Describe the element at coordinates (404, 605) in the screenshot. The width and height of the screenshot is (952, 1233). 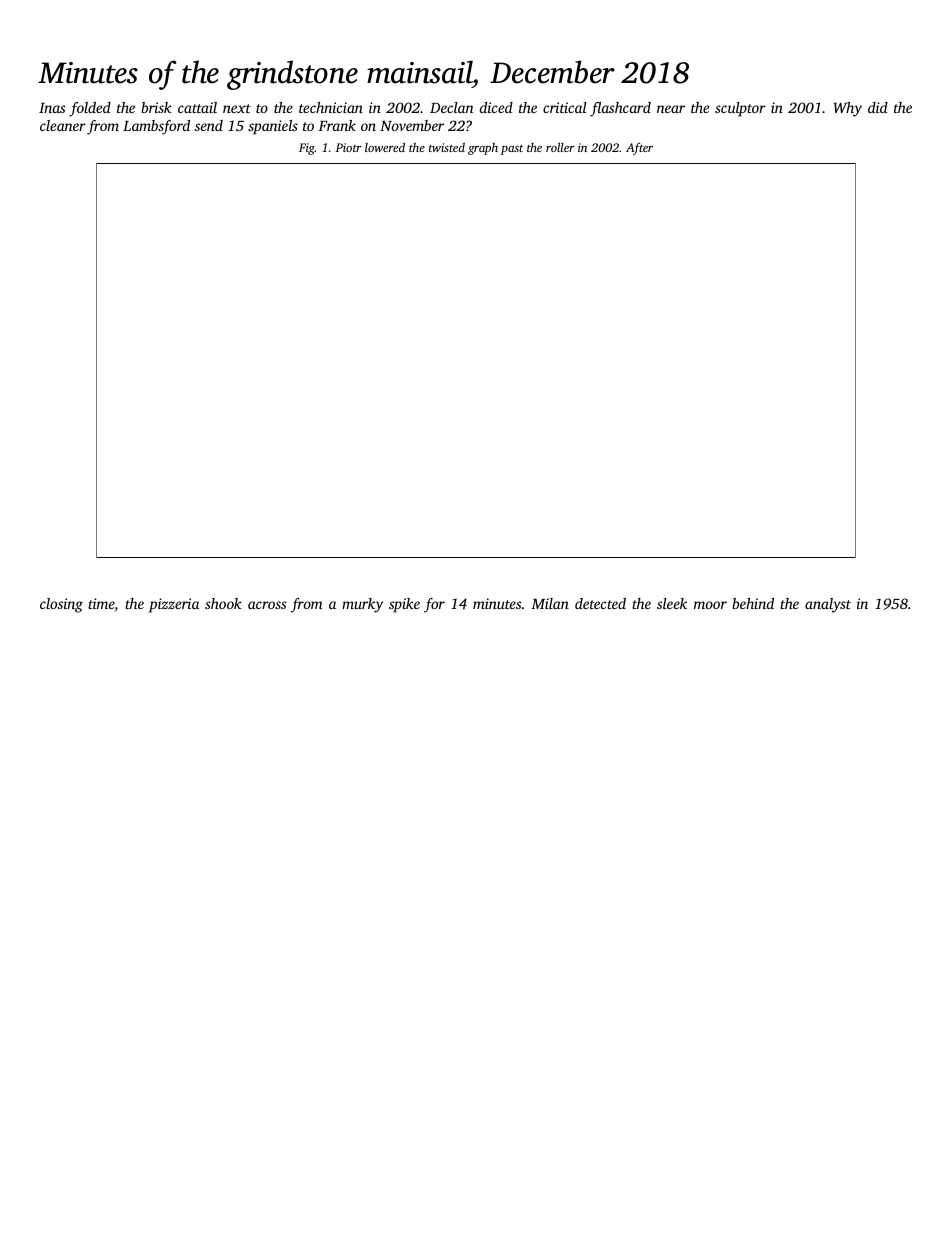
I see `spike` at that location.
